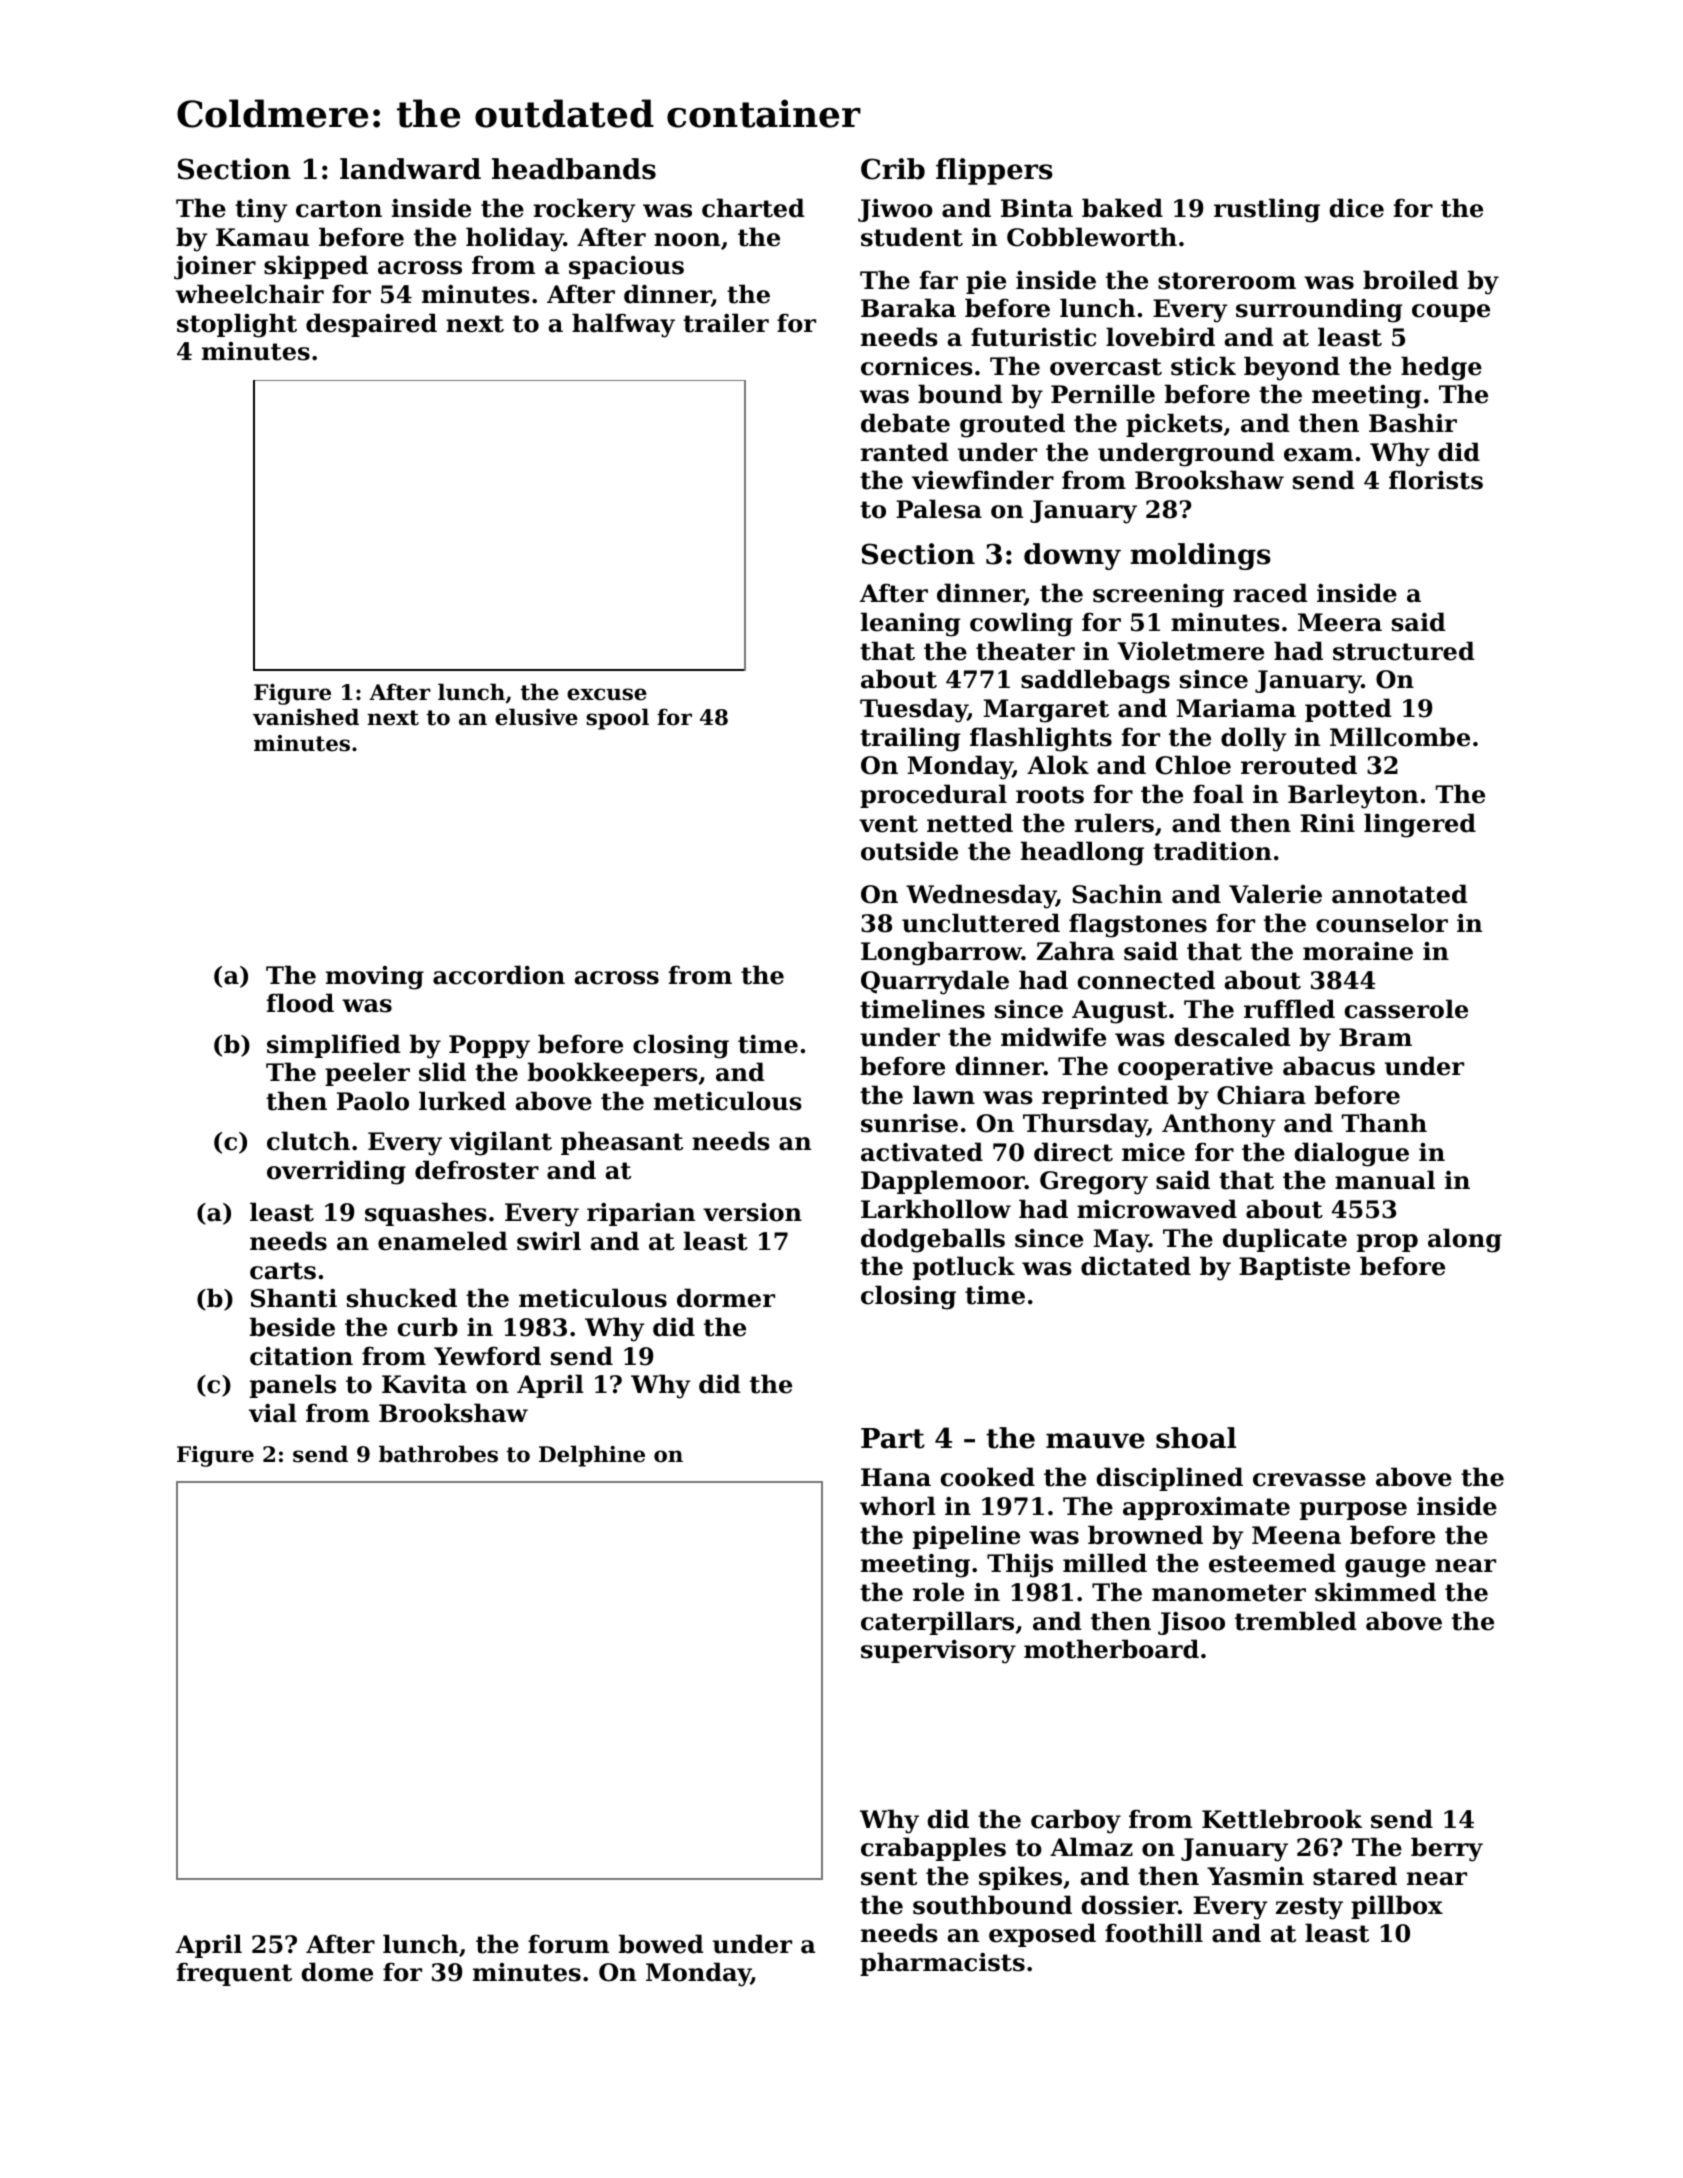 This screenshot has width=1683, height=2178. Describe the element at coordinates (237, 325) in the screenshot. I see `stoplight` at that location.
